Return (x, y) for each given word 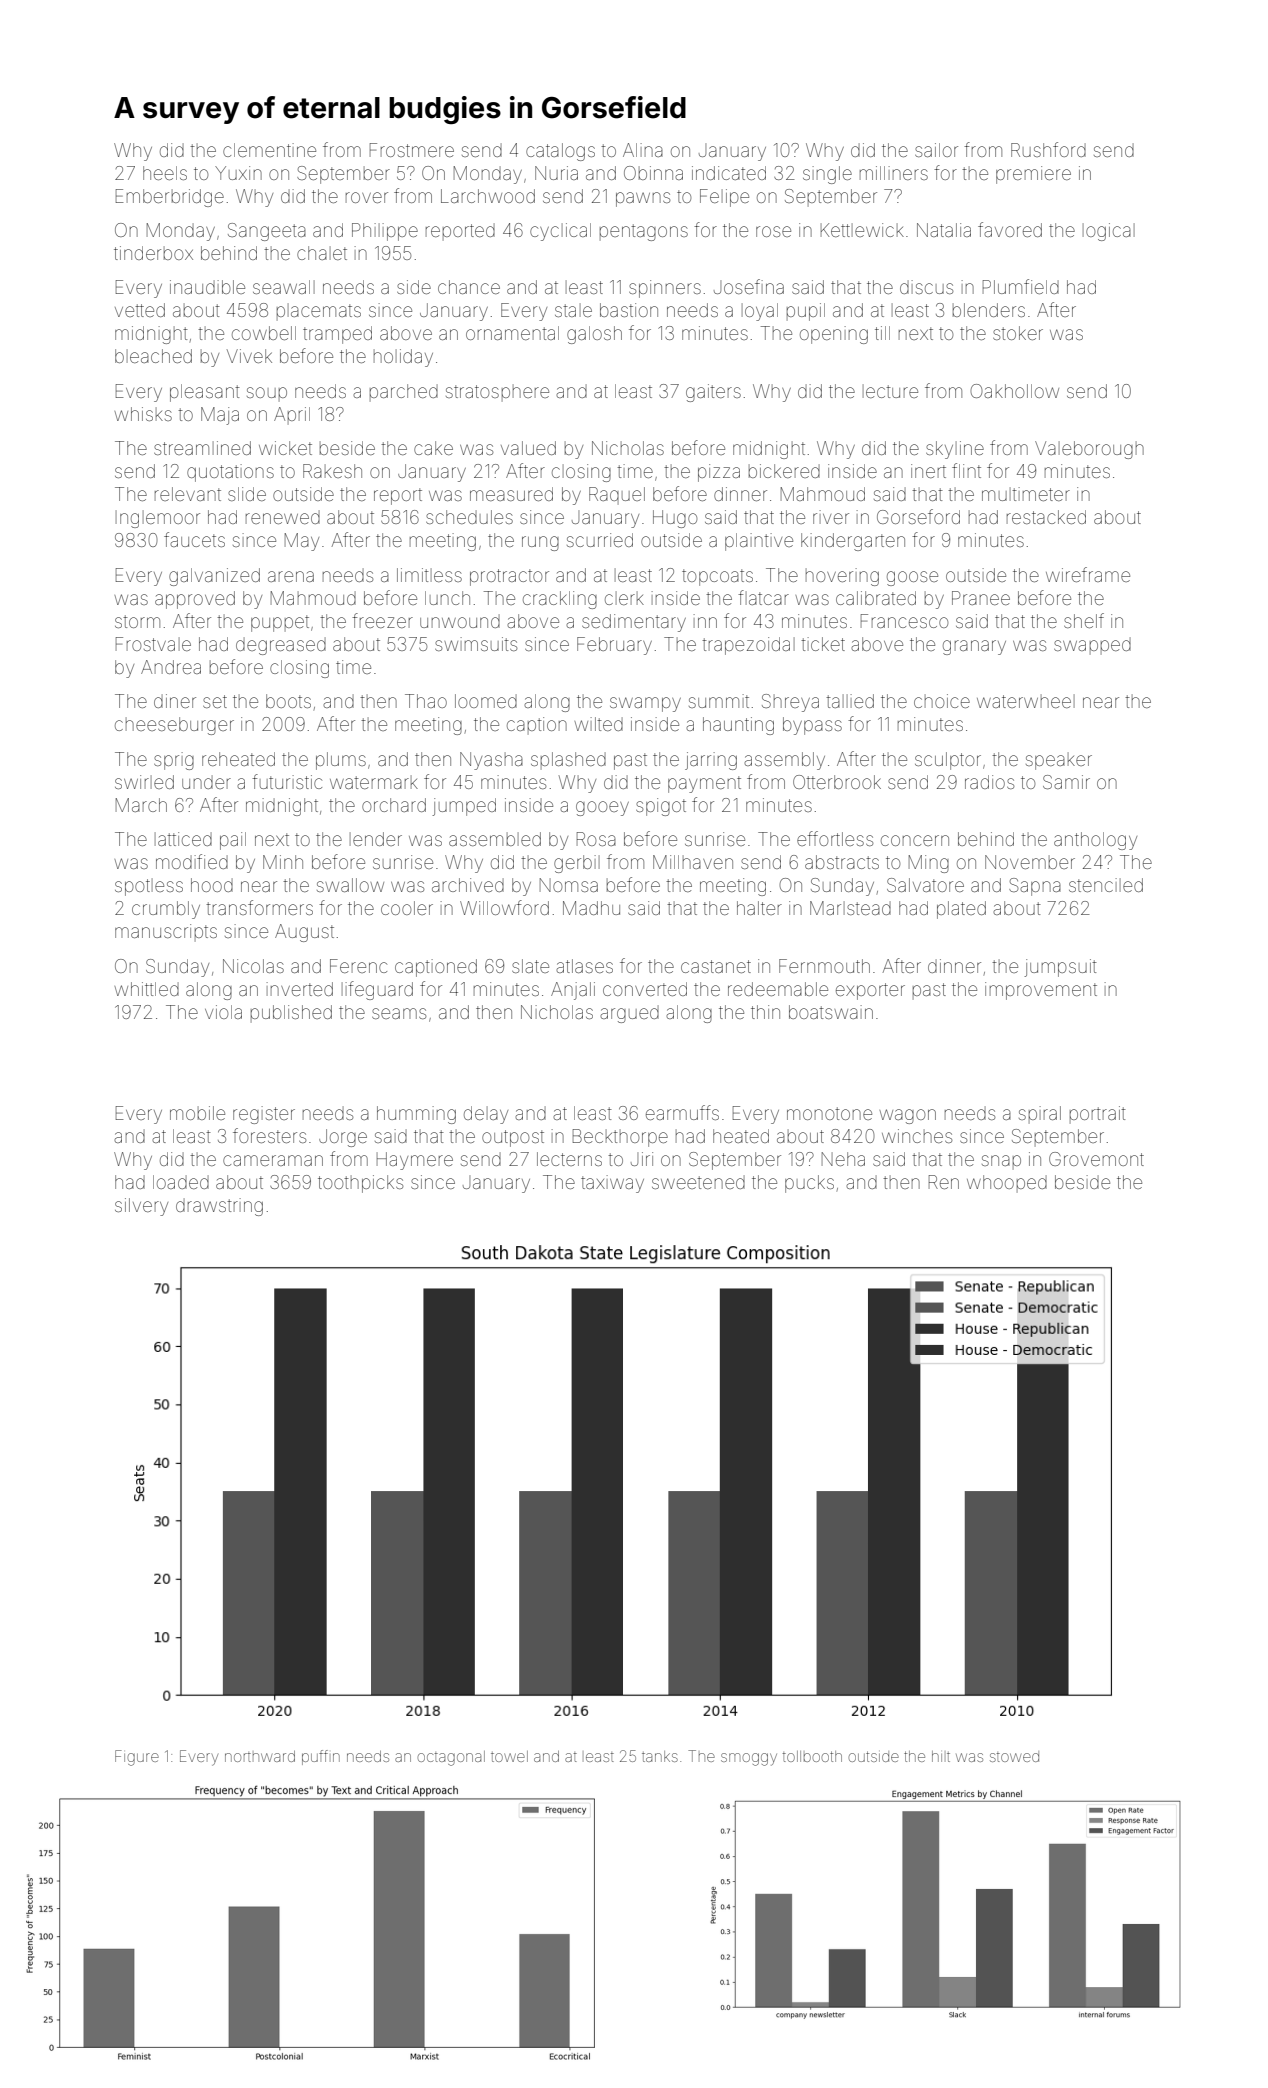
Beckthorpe (620, 1138)
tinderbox (153, 253)
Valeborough (1089, 450)
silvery (141, 1207)
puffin (321, 1757)
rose (773, 231)
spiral (1040, 1114)
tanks (660, 1756)
